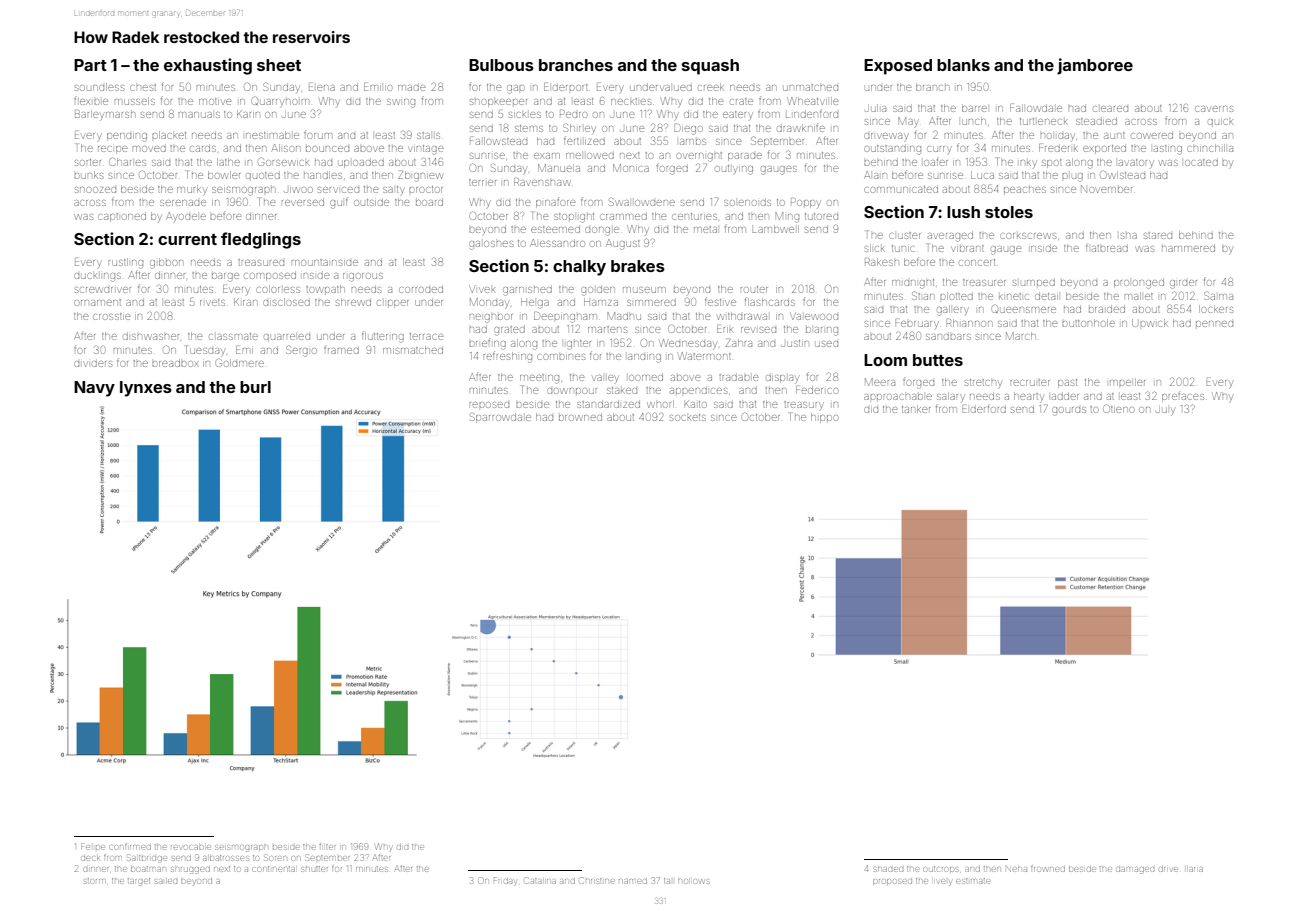 This page has width=1308, height=924. What do you see at coordinates (88, 175) in the page?
I see `bunks` at bounding box center [88, 175].
